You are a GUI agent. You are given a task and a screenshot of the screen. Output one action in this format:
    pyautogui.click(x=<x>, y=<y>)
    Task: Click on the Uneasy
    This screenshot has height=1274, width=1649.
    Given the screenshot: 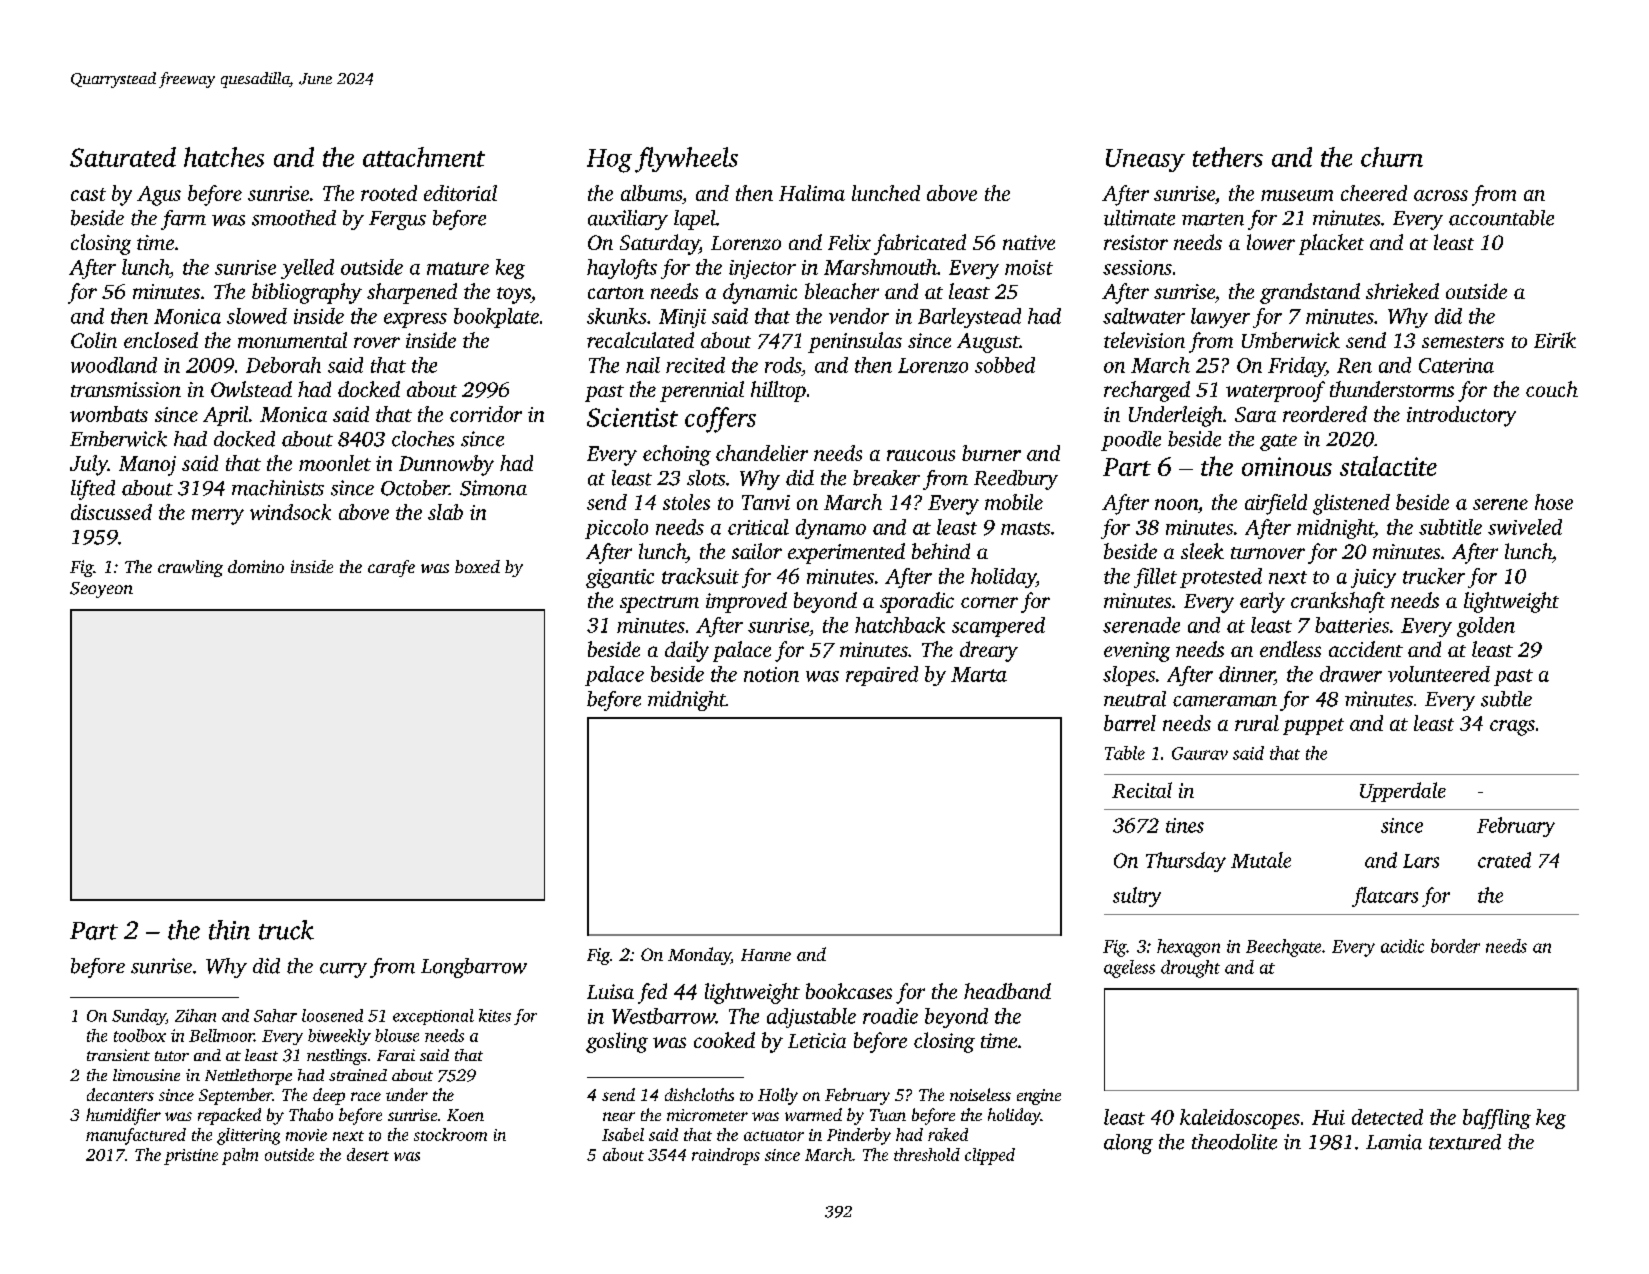 What is the action you would take?
    pyautogui.click(x=1145, y=160)
